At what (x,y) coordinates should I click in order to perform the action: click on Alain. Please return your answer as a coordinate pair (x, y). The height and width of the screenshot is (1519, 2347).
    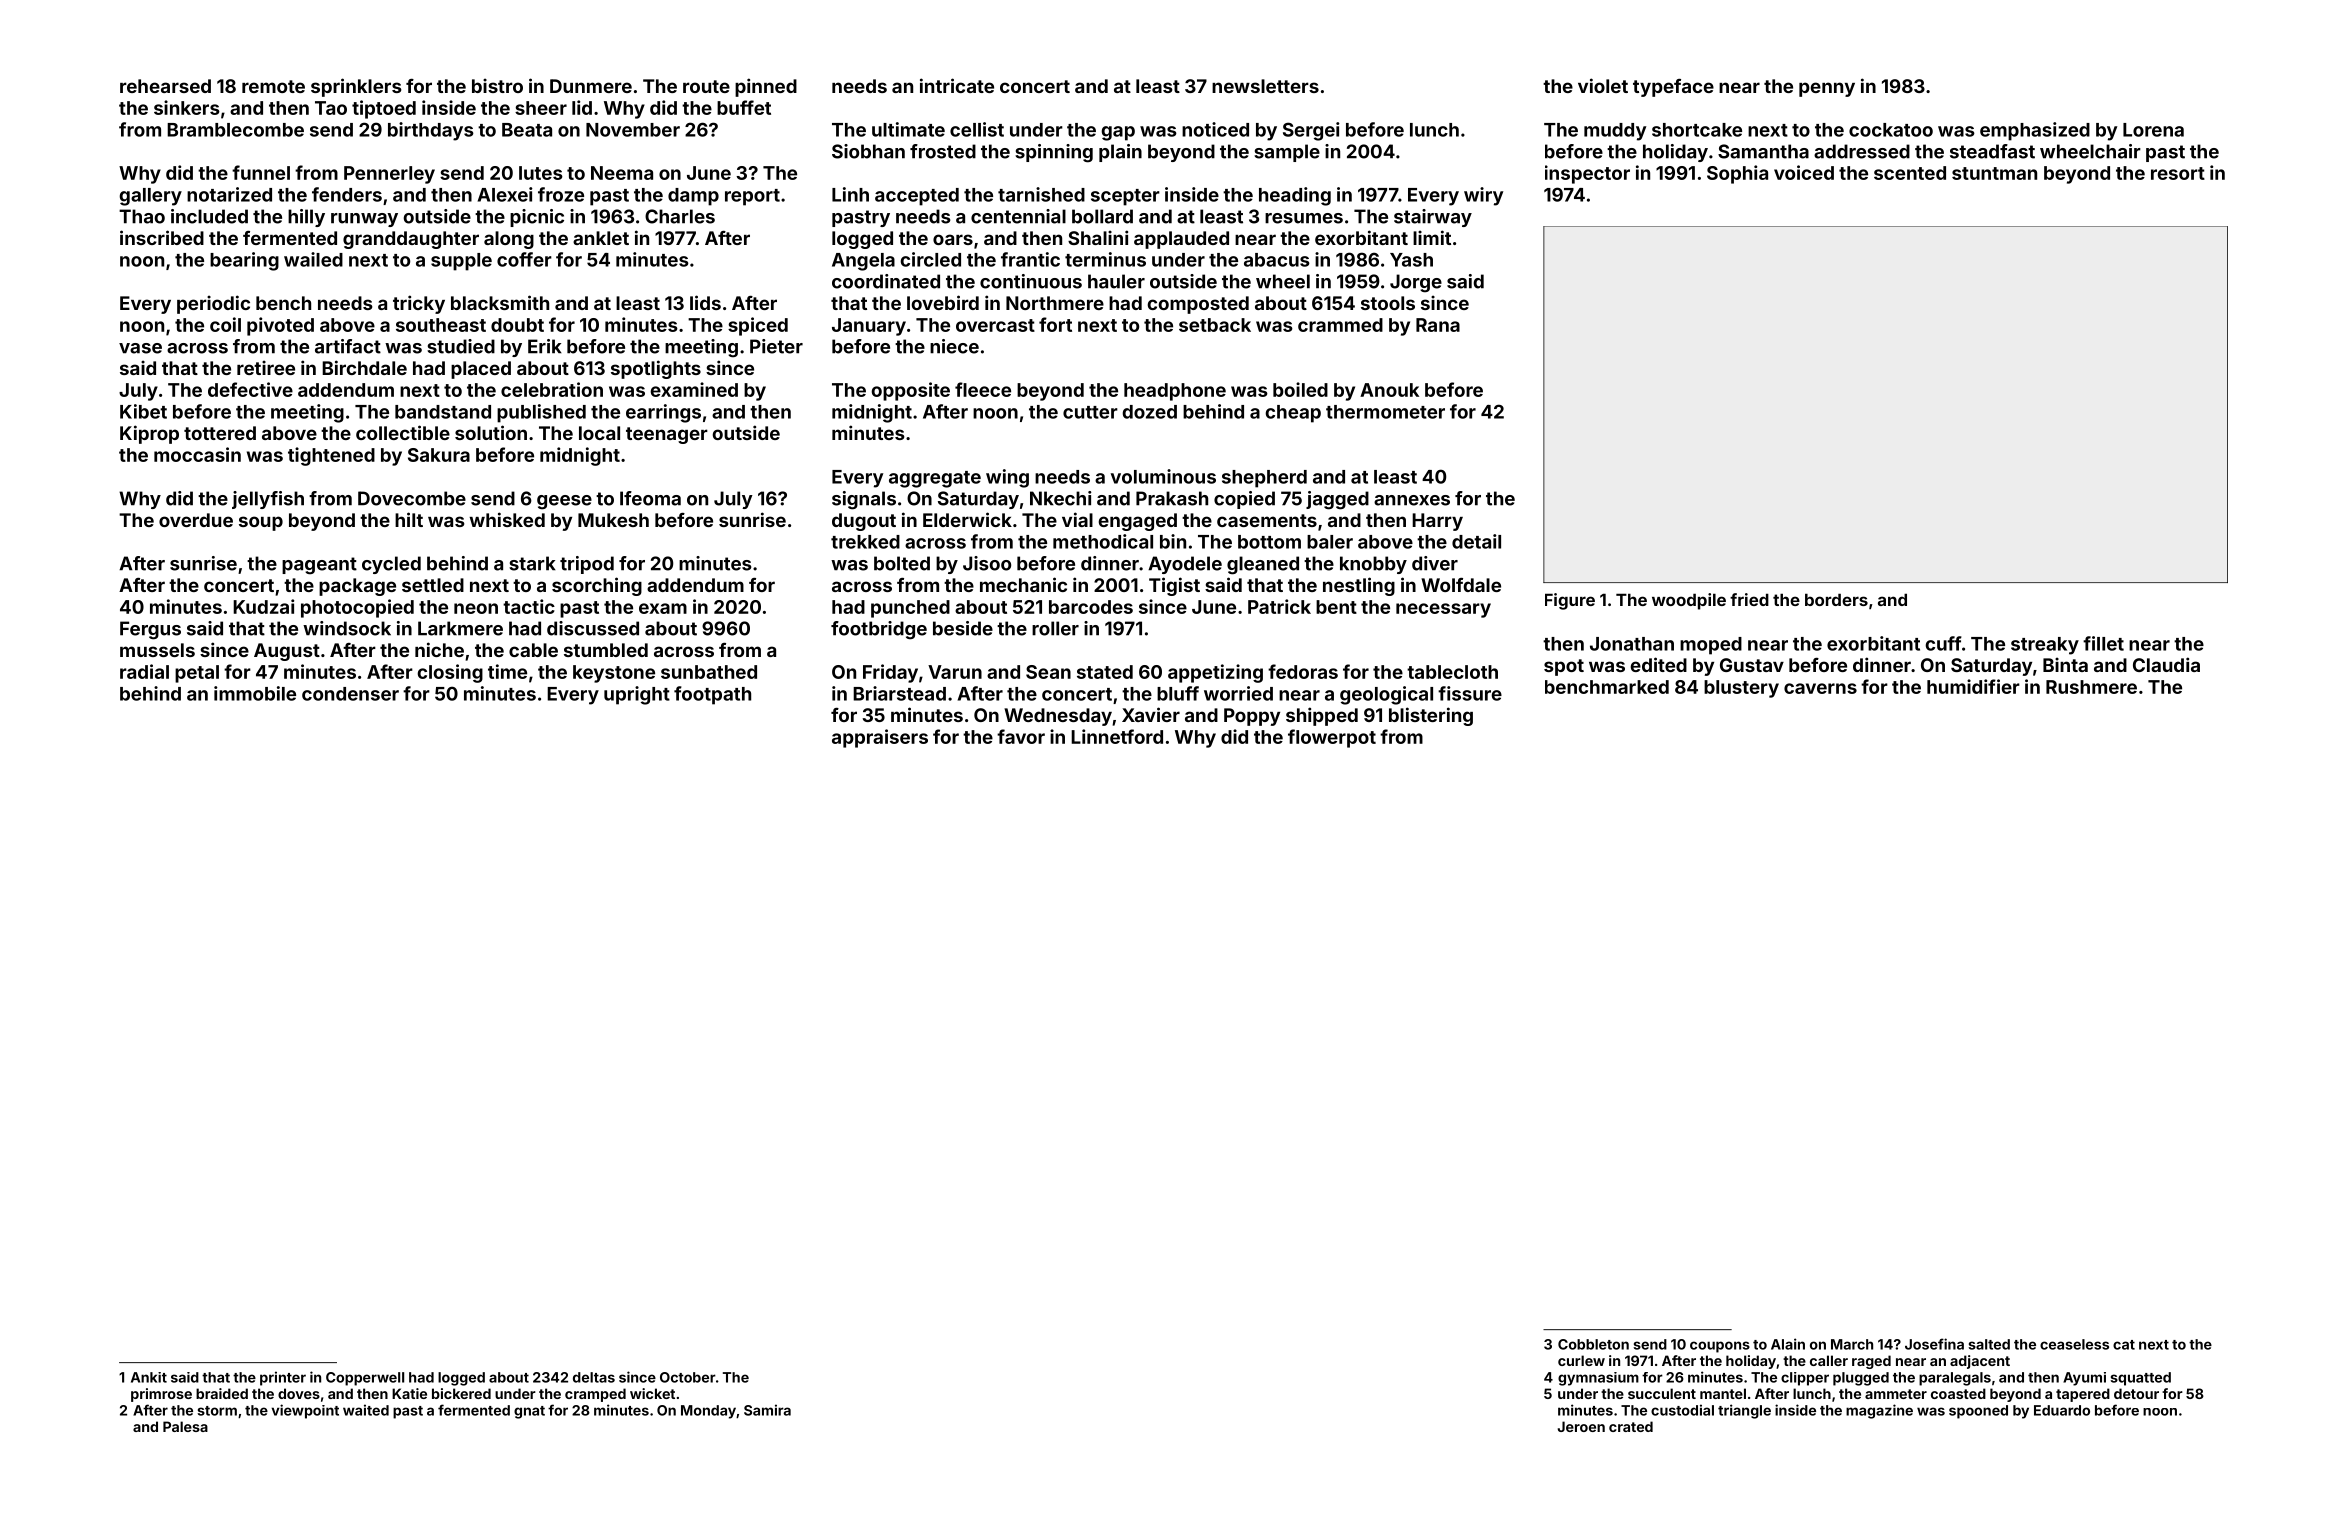
    Looking at the image, I should click on (1788, 1344).
